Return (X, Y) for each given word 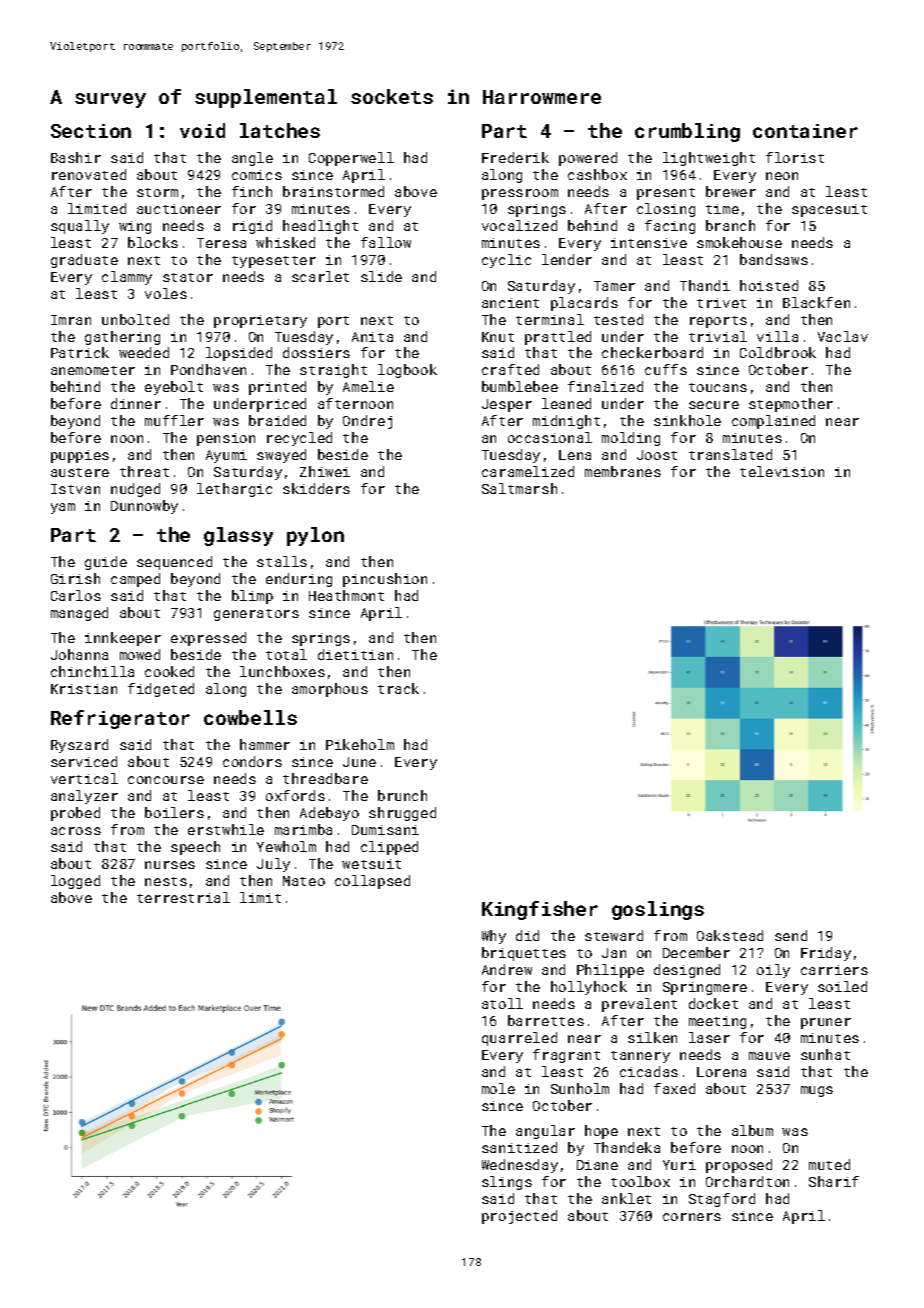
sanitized (519, 1147)
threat (144, 471)
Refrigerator (120, 719)
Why (494, 937)
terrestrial (183, 897)
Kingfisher (540, 910)
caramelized (528, 471)
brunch (402, 795)
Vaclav (843, 336)
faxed (674, 1088)
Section (91, 131)
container (805, 131)
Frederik (515, 157)
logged (75, 882)
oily (773, 971)
